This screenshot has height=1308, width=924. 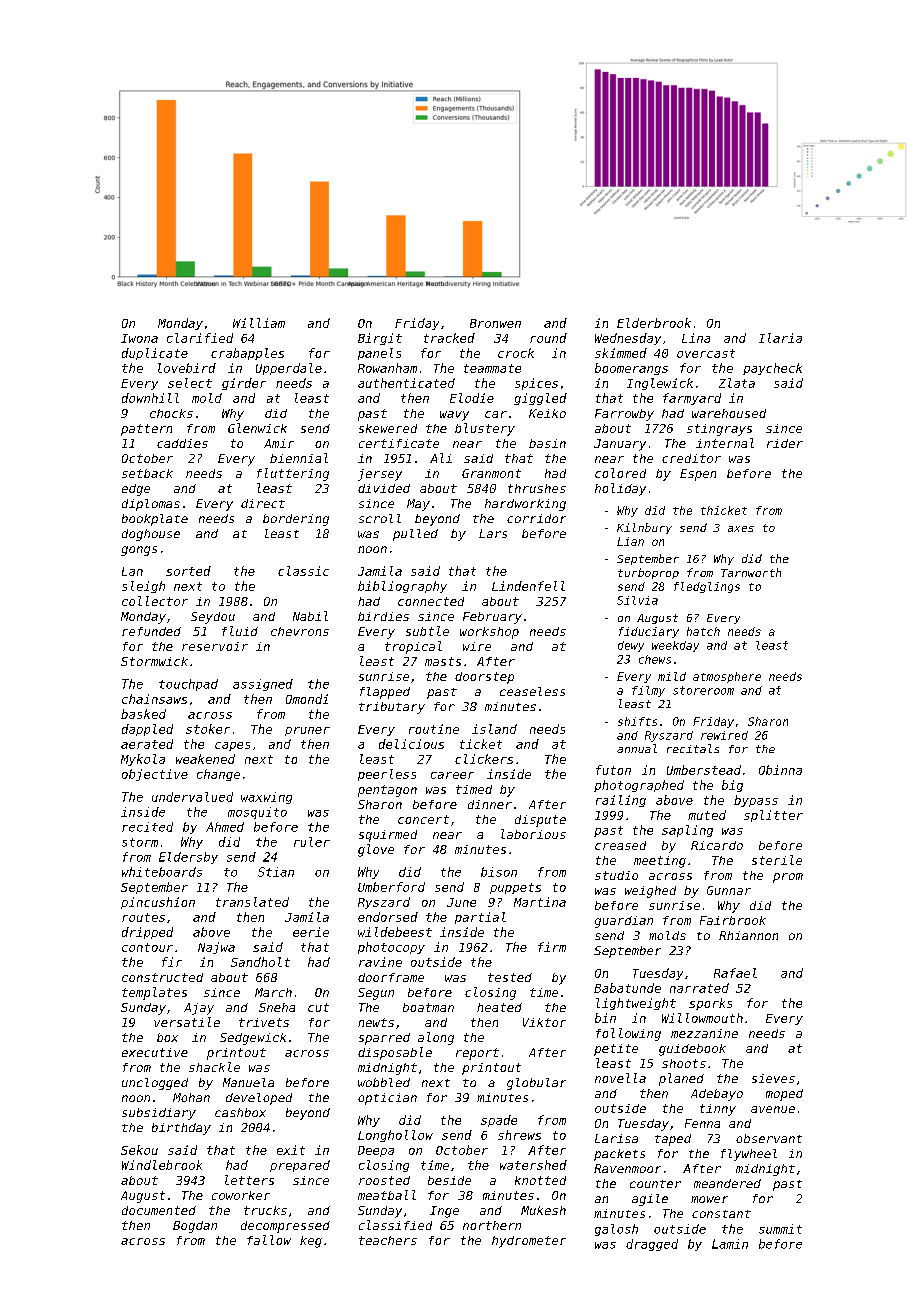 What do you see at coordinates (515, 888) in the screenshot?
I see `puppets` at bounding box center [515, 888].
